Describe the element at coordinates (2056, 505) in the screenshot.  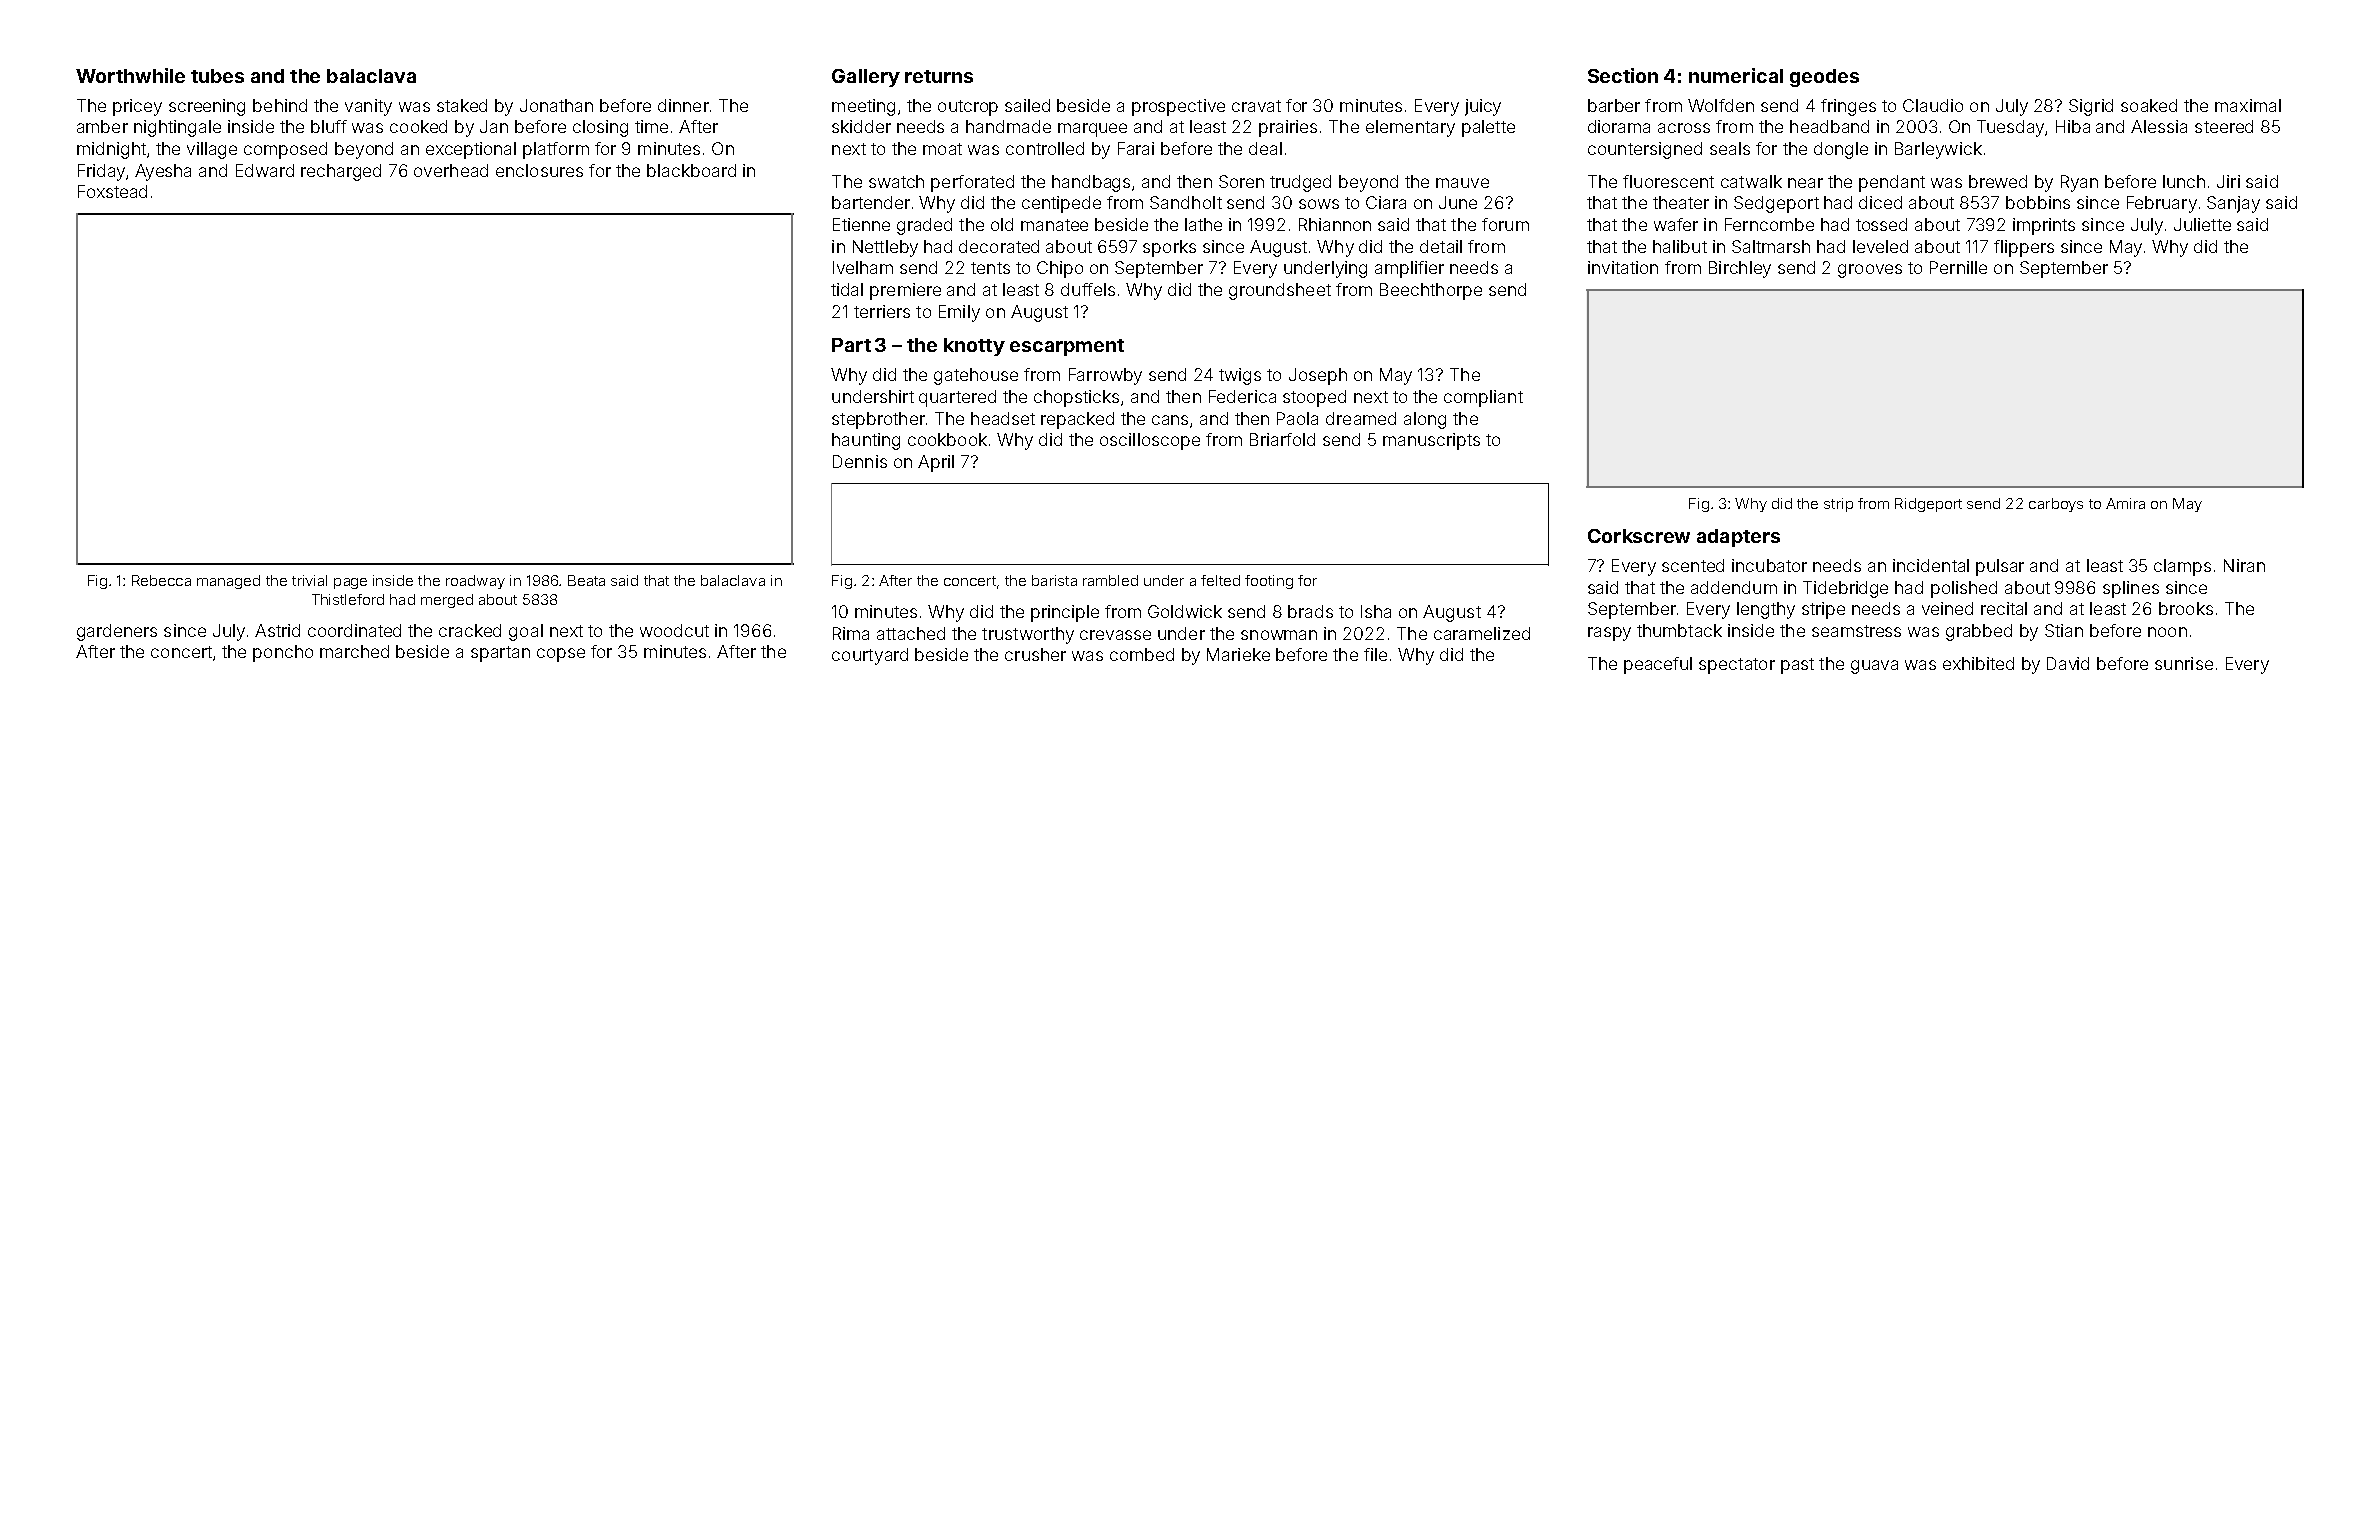
I see `carboys` at that location.
